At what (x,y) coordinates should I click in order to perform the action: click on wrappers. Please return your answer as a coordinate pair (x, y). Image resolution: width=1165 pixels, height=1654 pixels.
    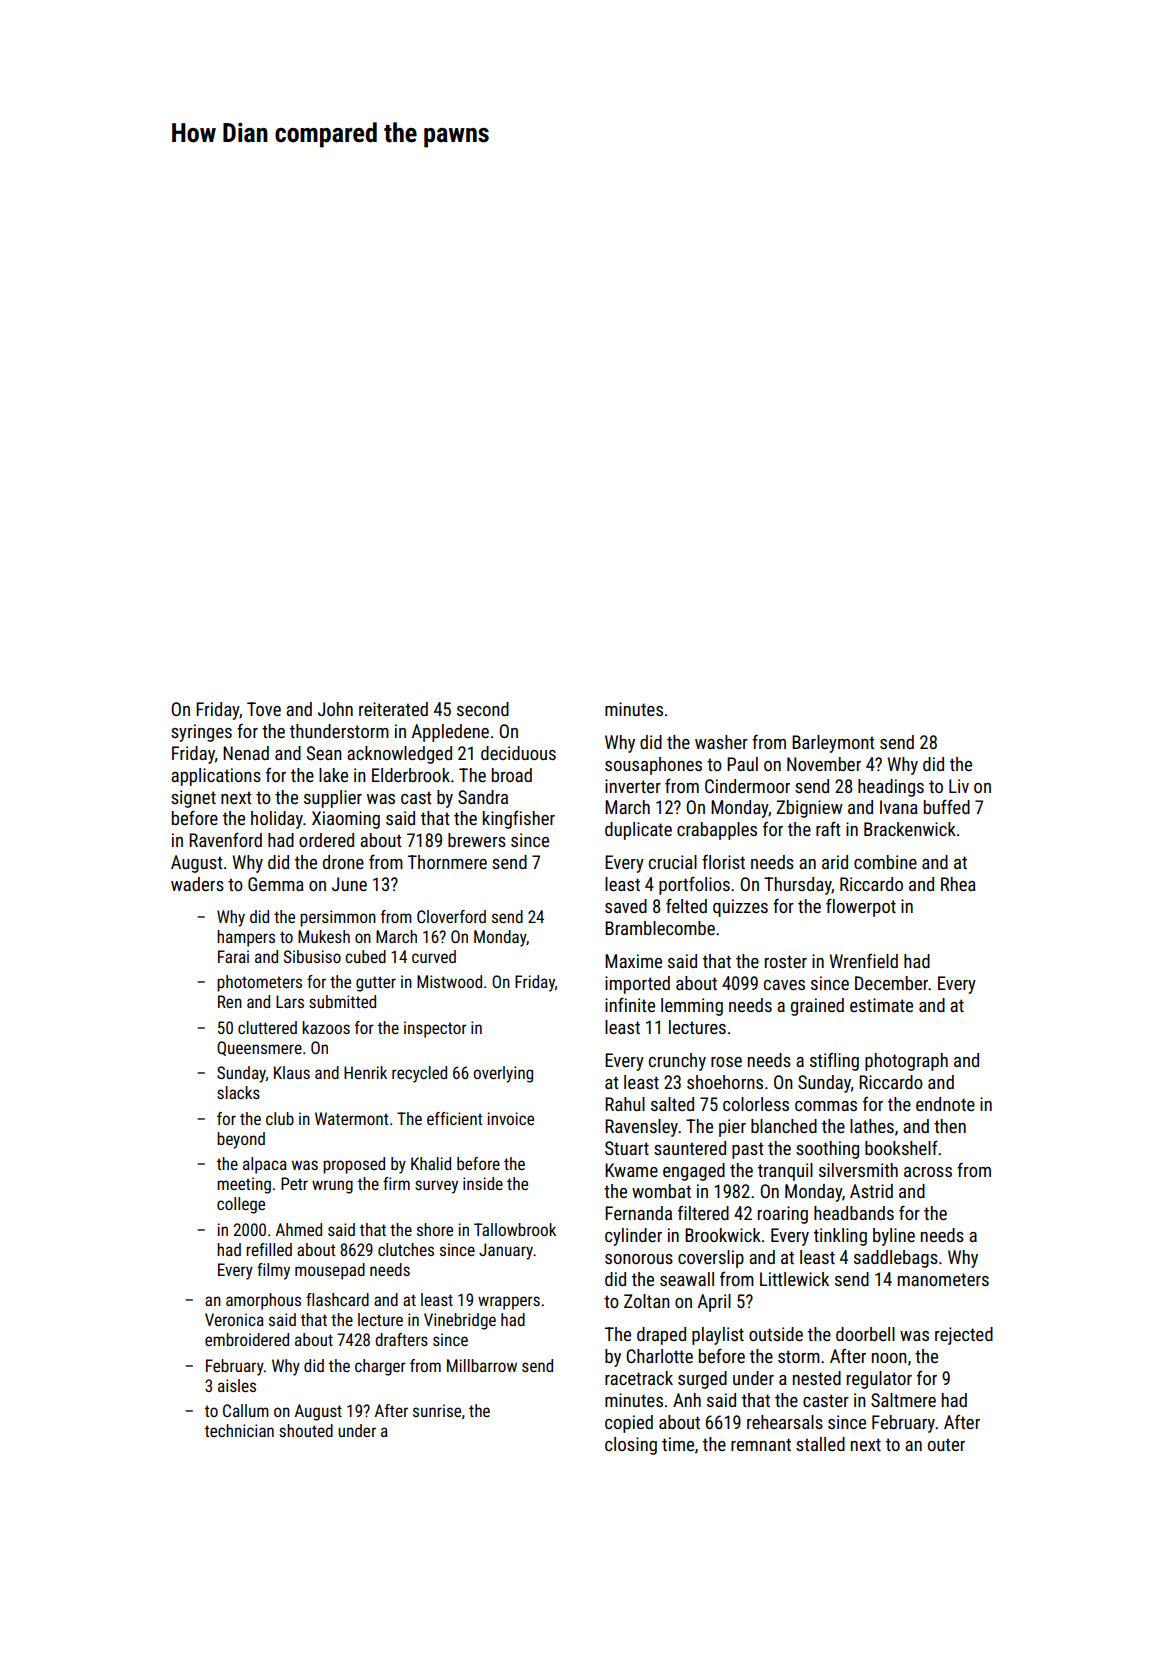
    Looking at the image, I should click on (509, 1303).
